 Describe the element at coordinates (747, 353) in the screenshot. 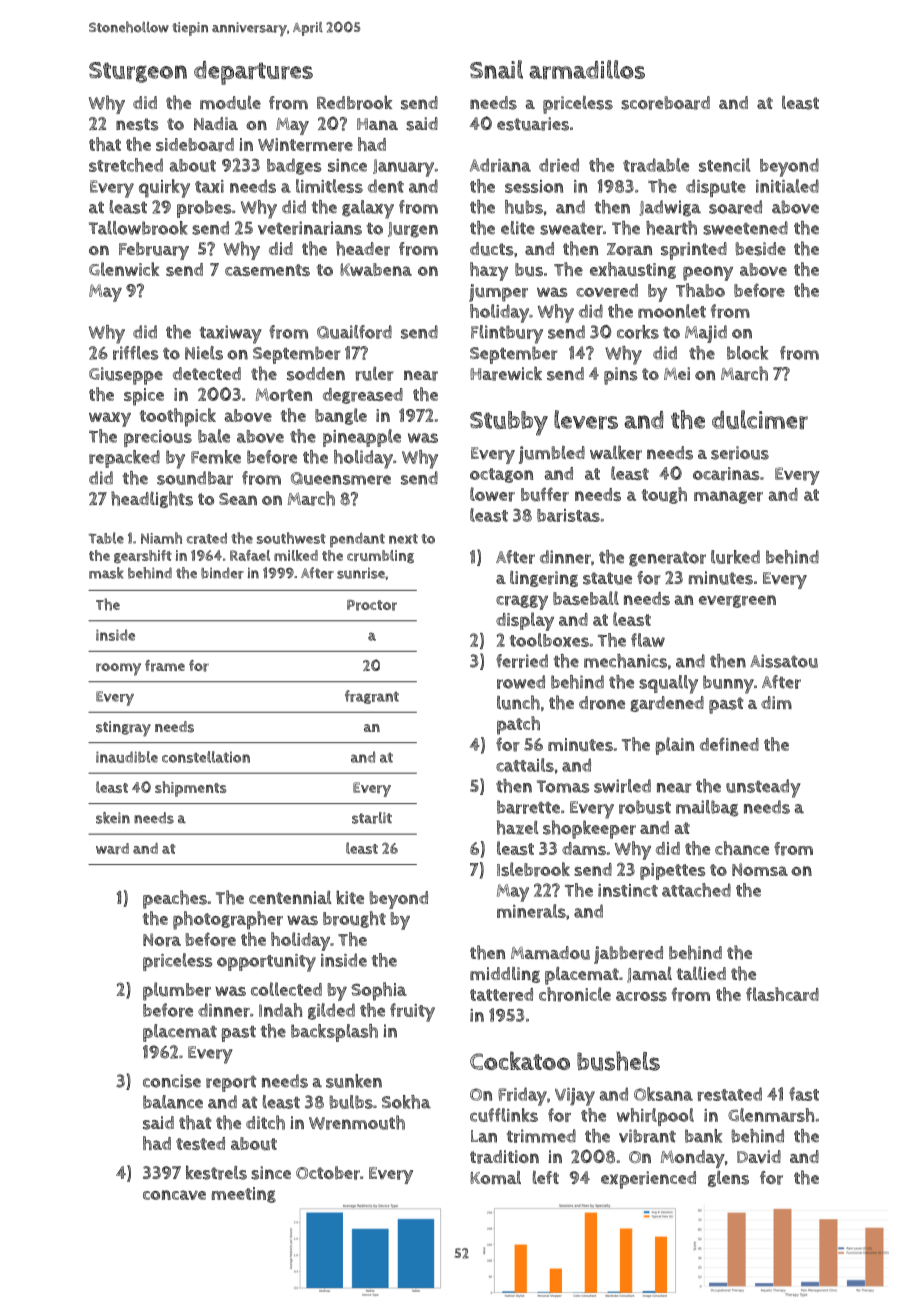

I see `block` at that location.
